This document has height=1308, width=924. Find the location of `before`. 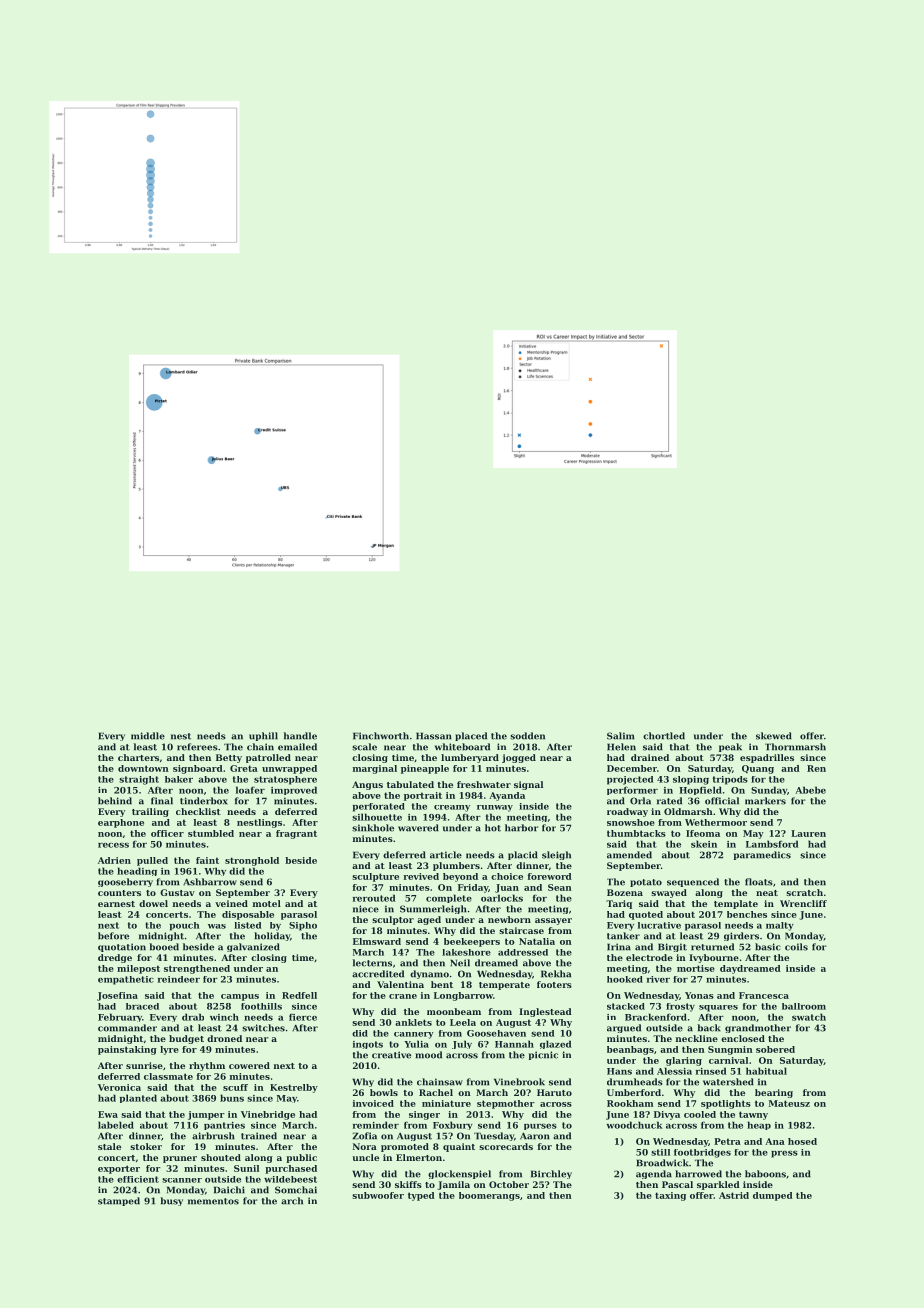

before is located at coordinates (113, 936).
